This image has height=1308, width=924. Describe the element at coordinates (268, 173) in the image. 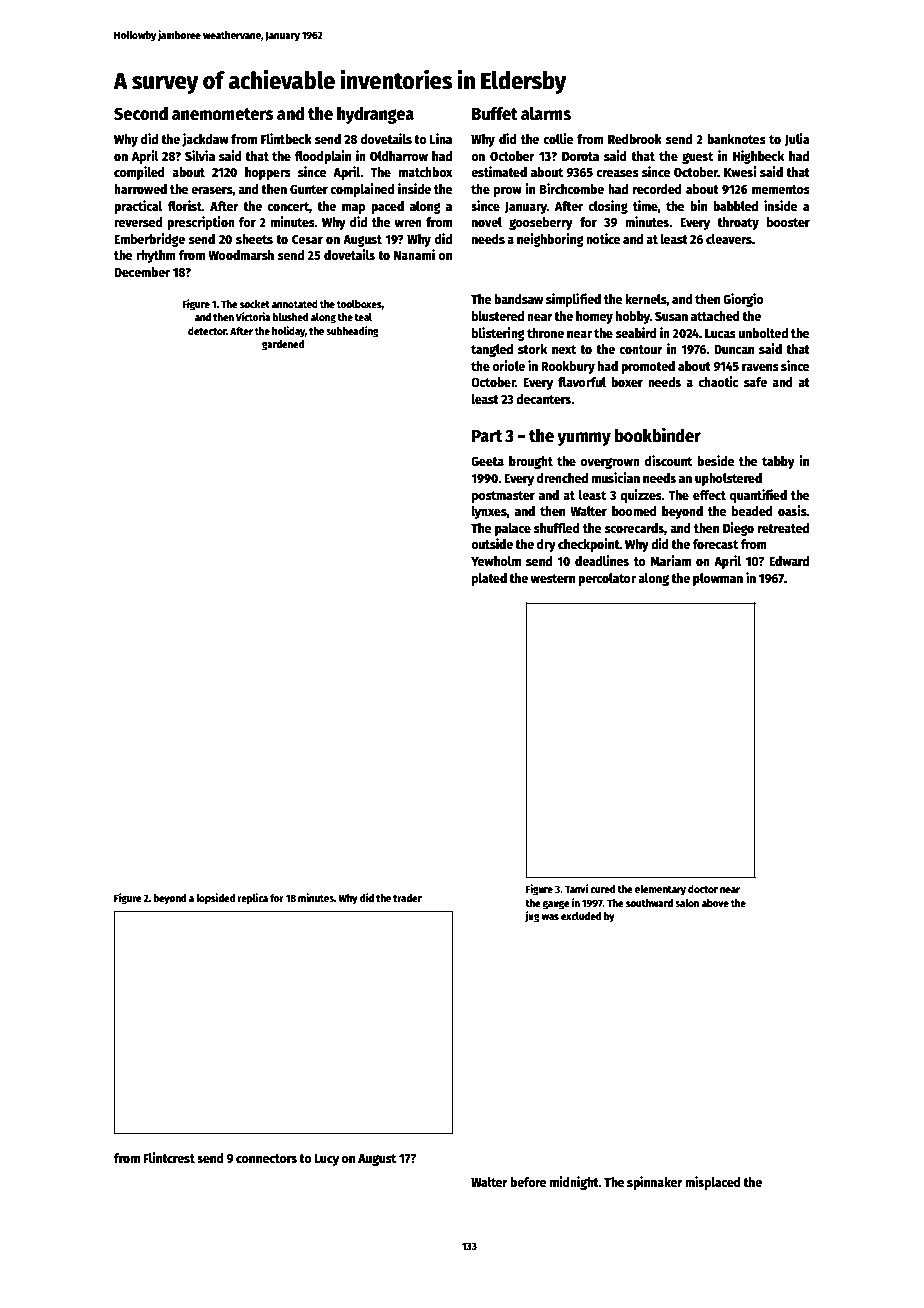

I see `hoppers` at that location.
